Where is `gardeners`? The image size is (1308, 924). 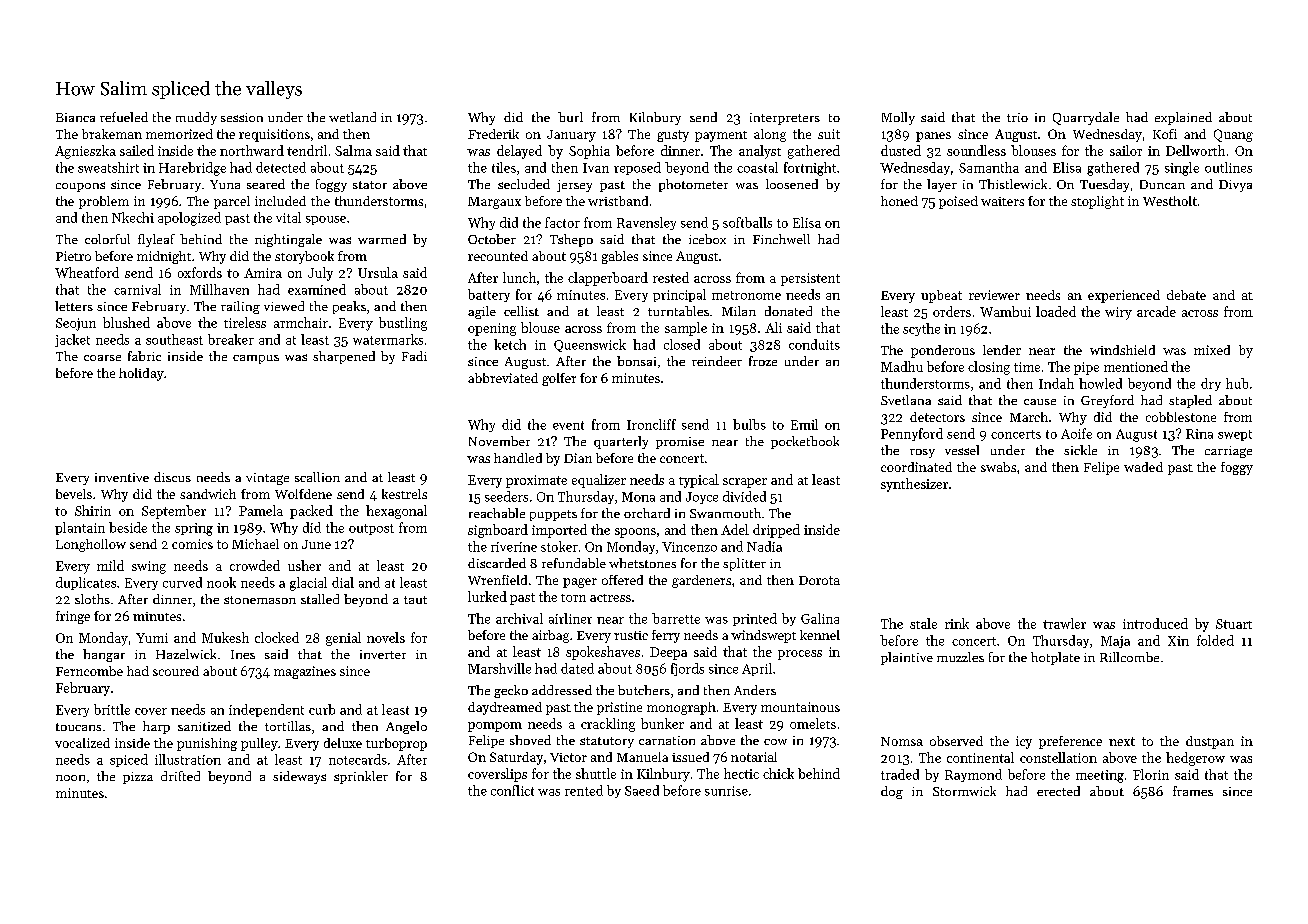
gardeners is located at coordinates (701, 581).
